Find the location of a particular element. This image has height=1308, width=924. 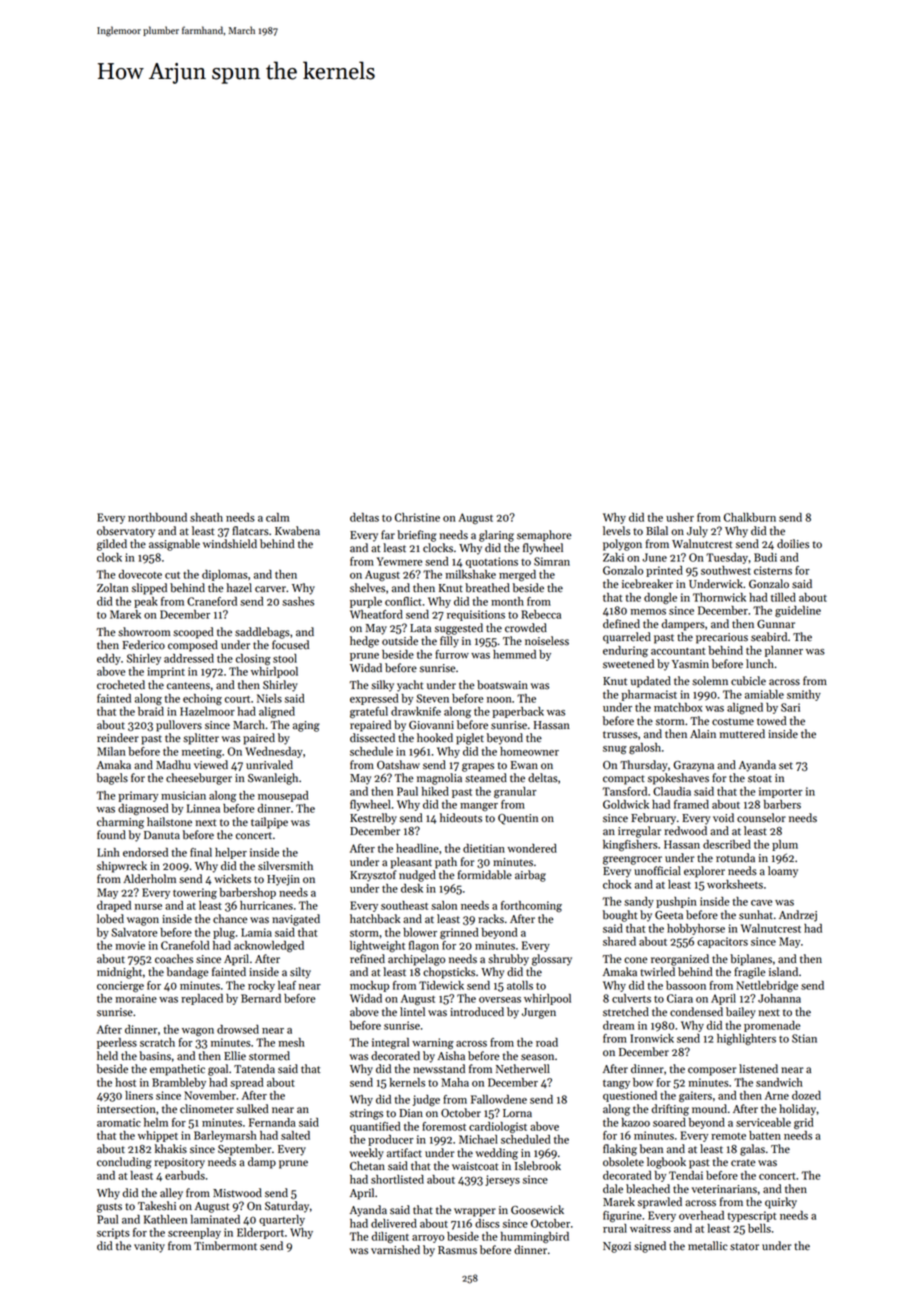

vanity is located at coordinates (149, 1247).
